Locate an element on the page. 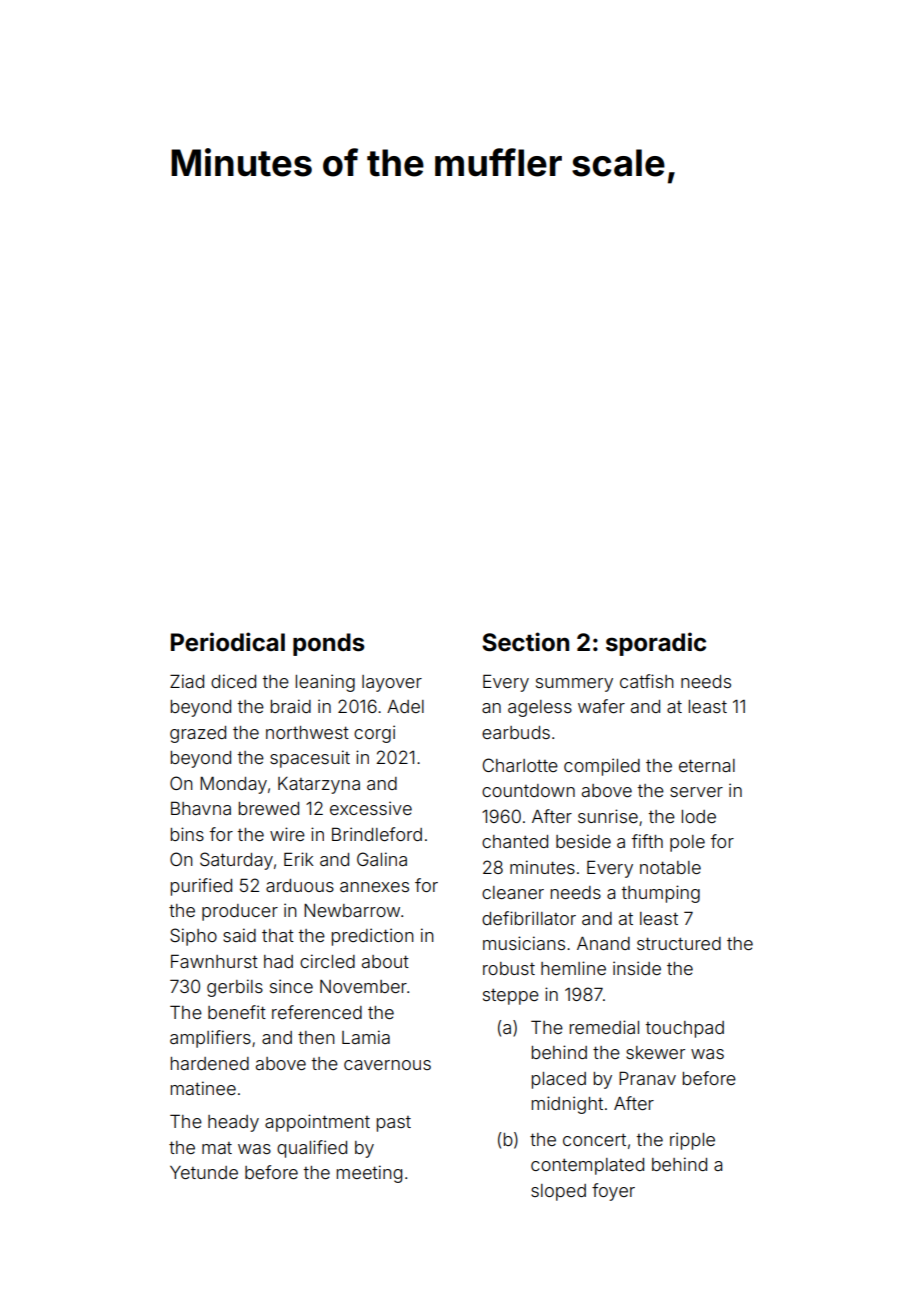 The height and width of the page is (1311, 924). Katarzyna is located at coordinates (319, 785).
